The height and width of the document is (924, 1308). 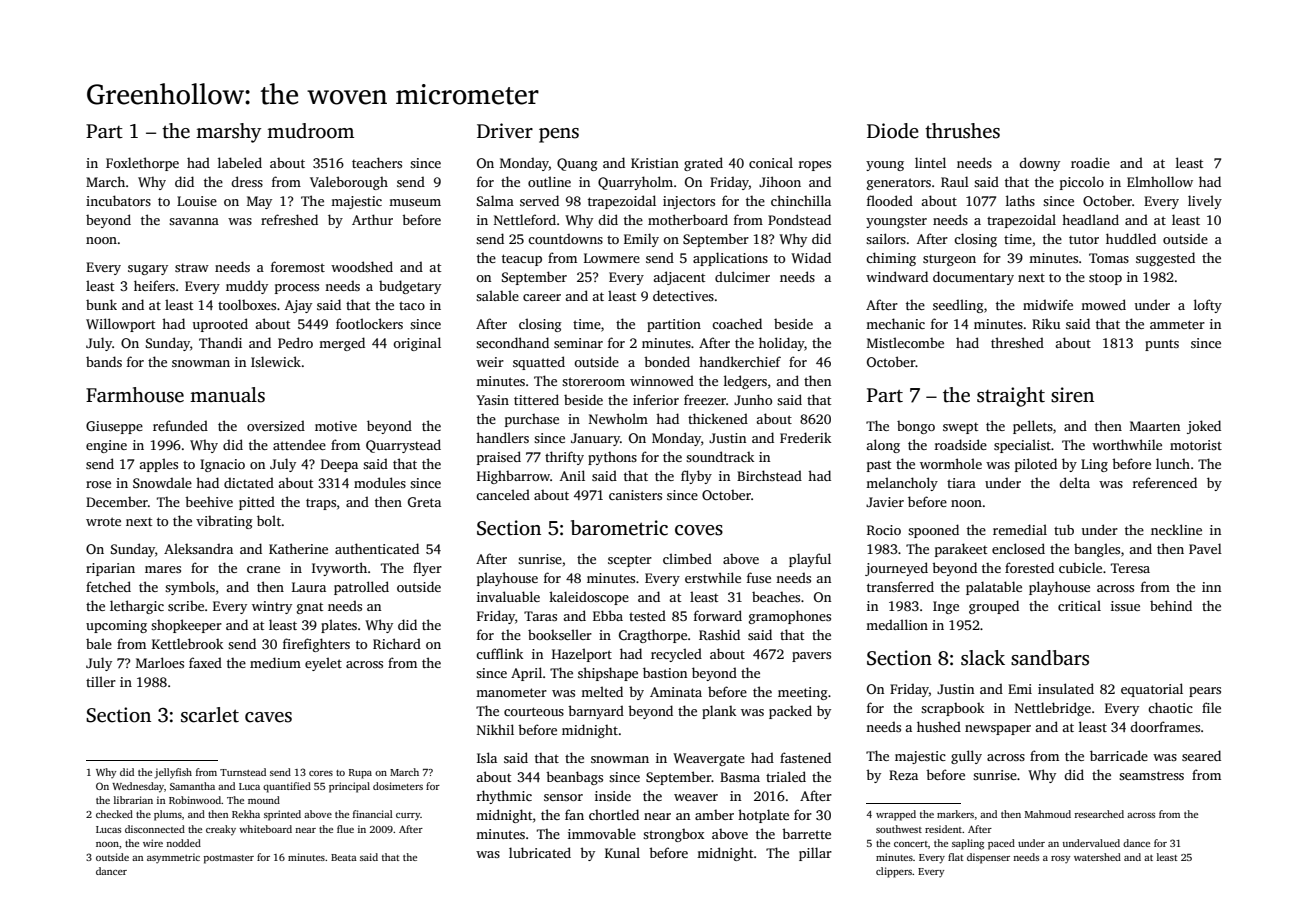 What do you see at coordinates (512, 342) in the document?
I see `secondhand` at bounding box center [512, 342].
